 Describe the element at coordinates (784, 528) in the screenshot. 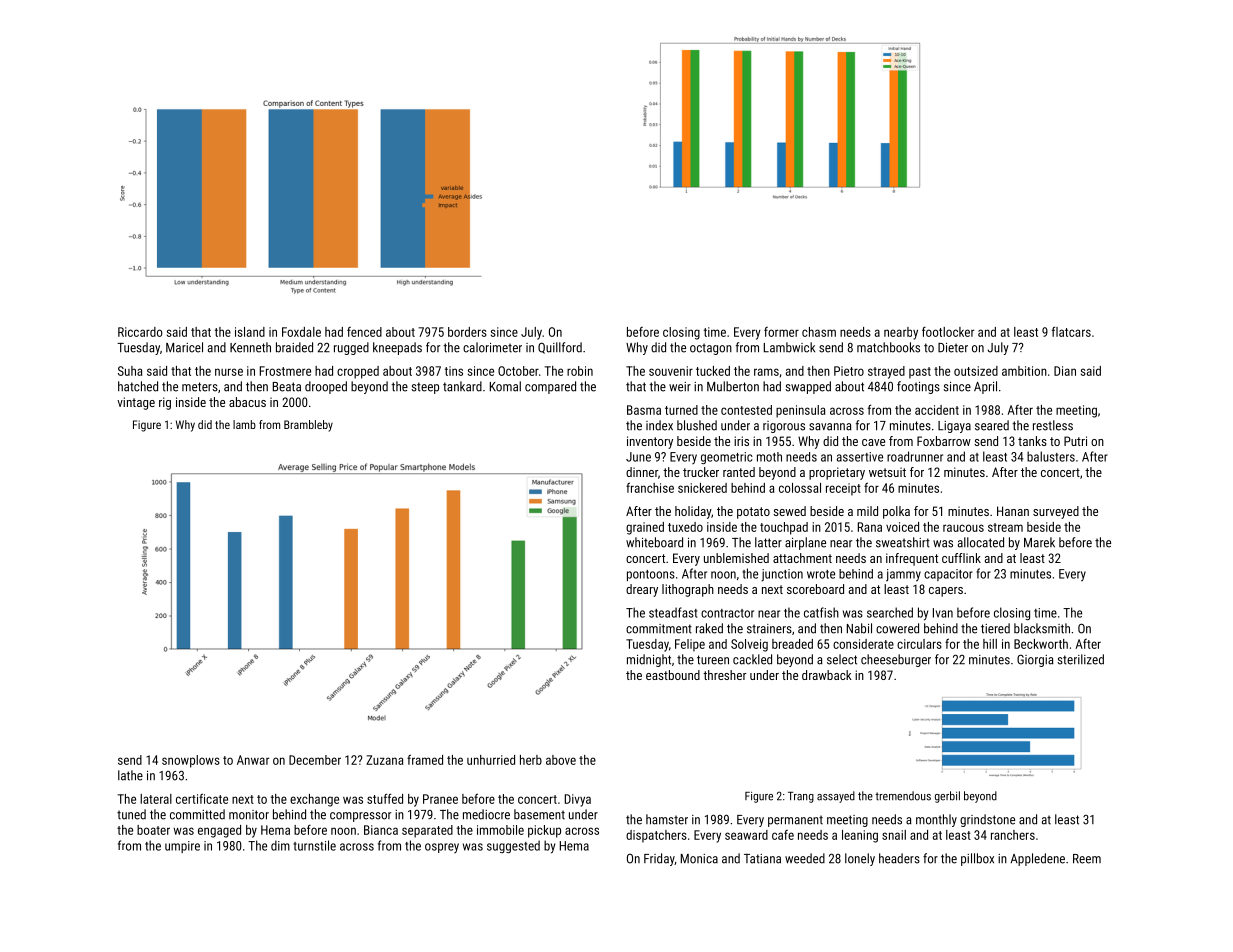

I see `touchpad` at that location.
